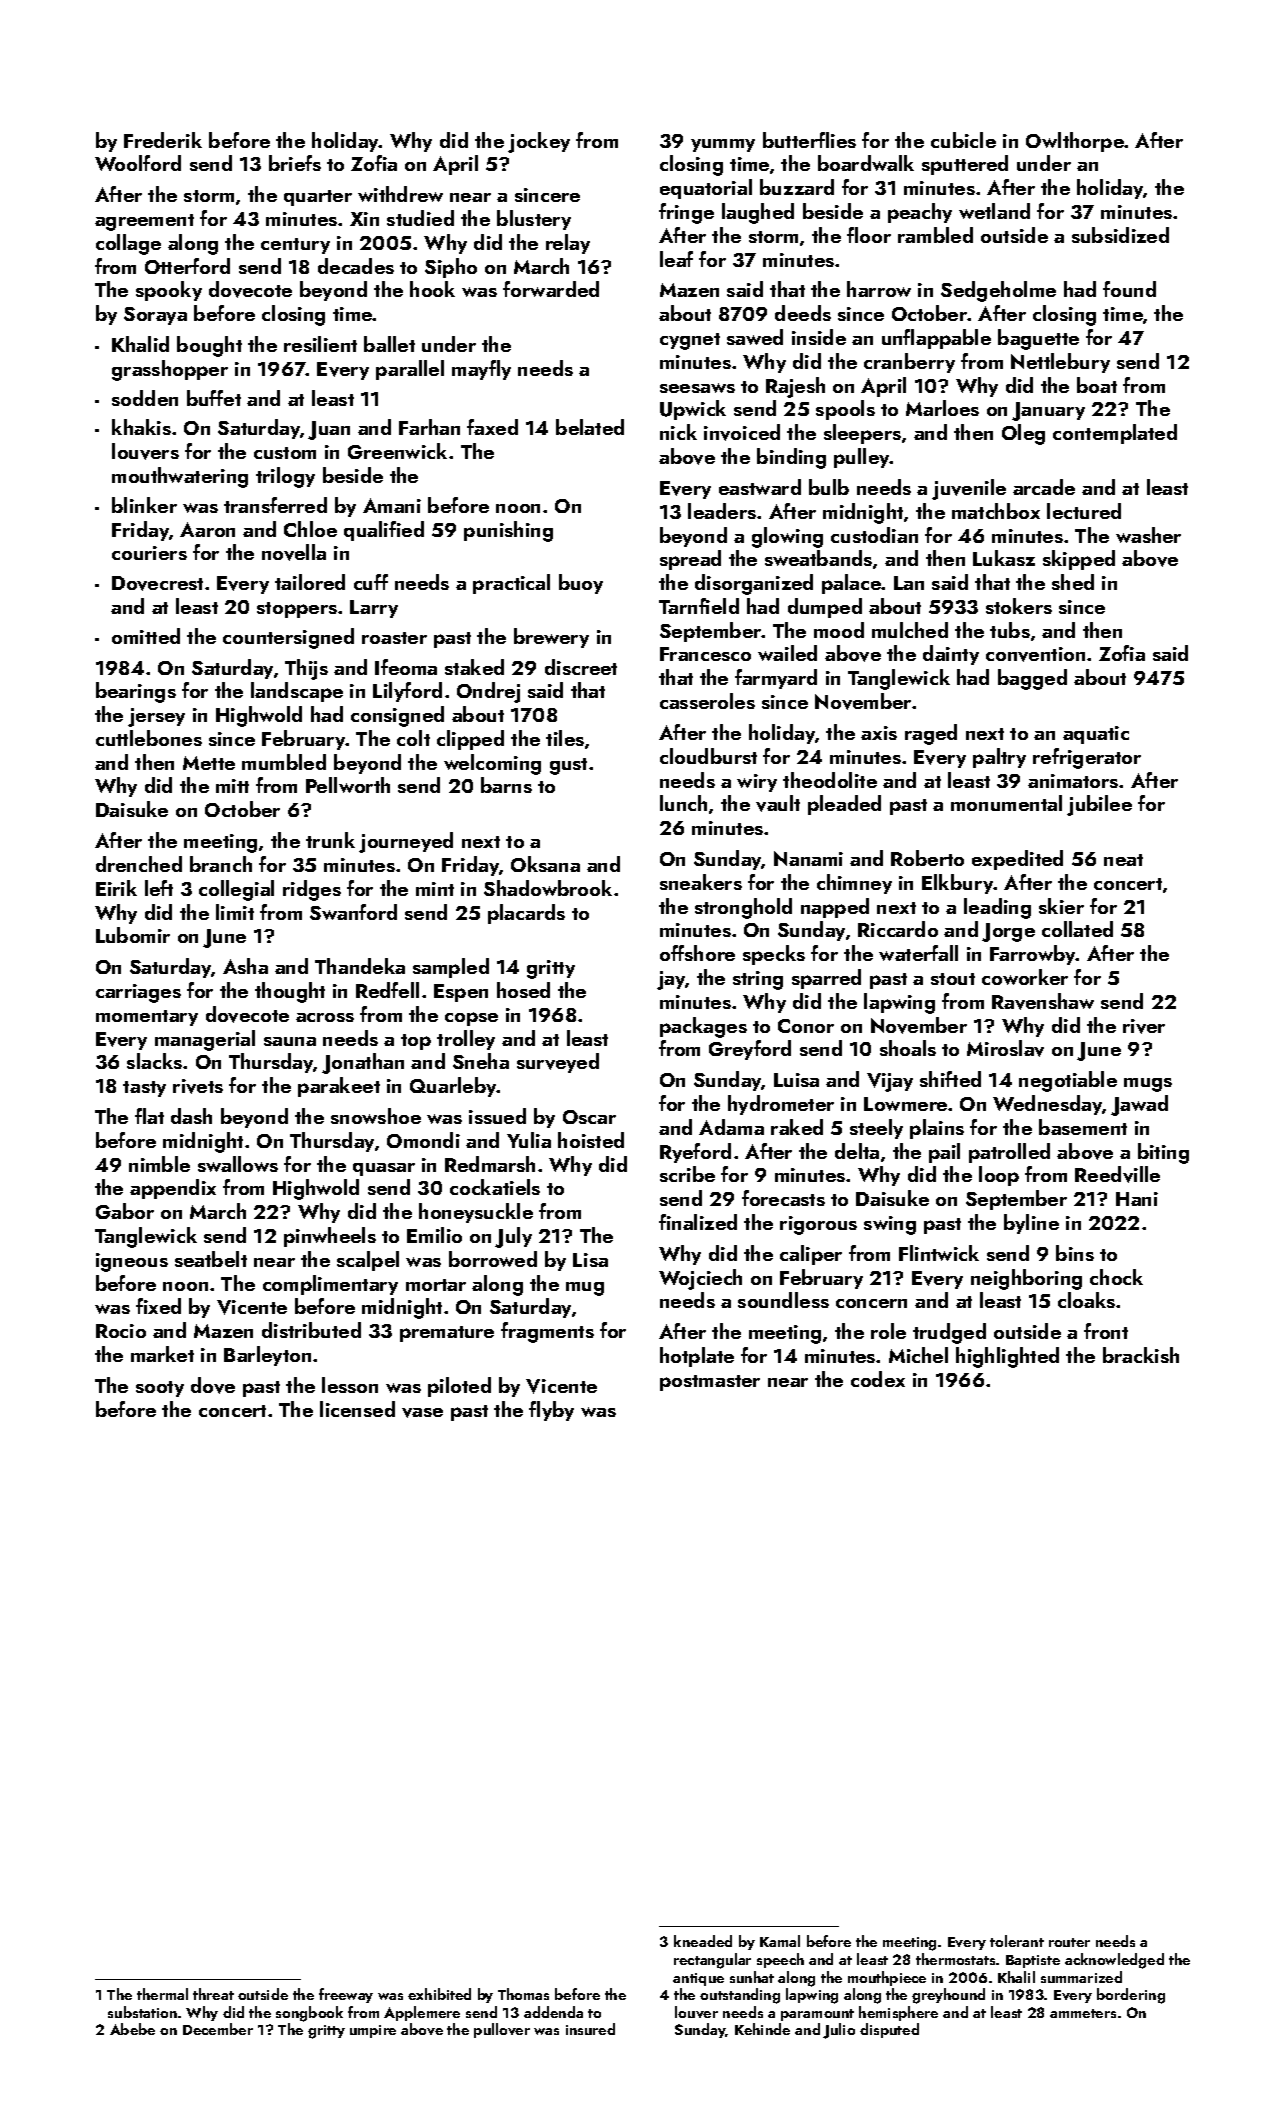 Image resolution: width=1288 pixels, height=2121 pixels. I want to click on mulched, so click(910, 630).
